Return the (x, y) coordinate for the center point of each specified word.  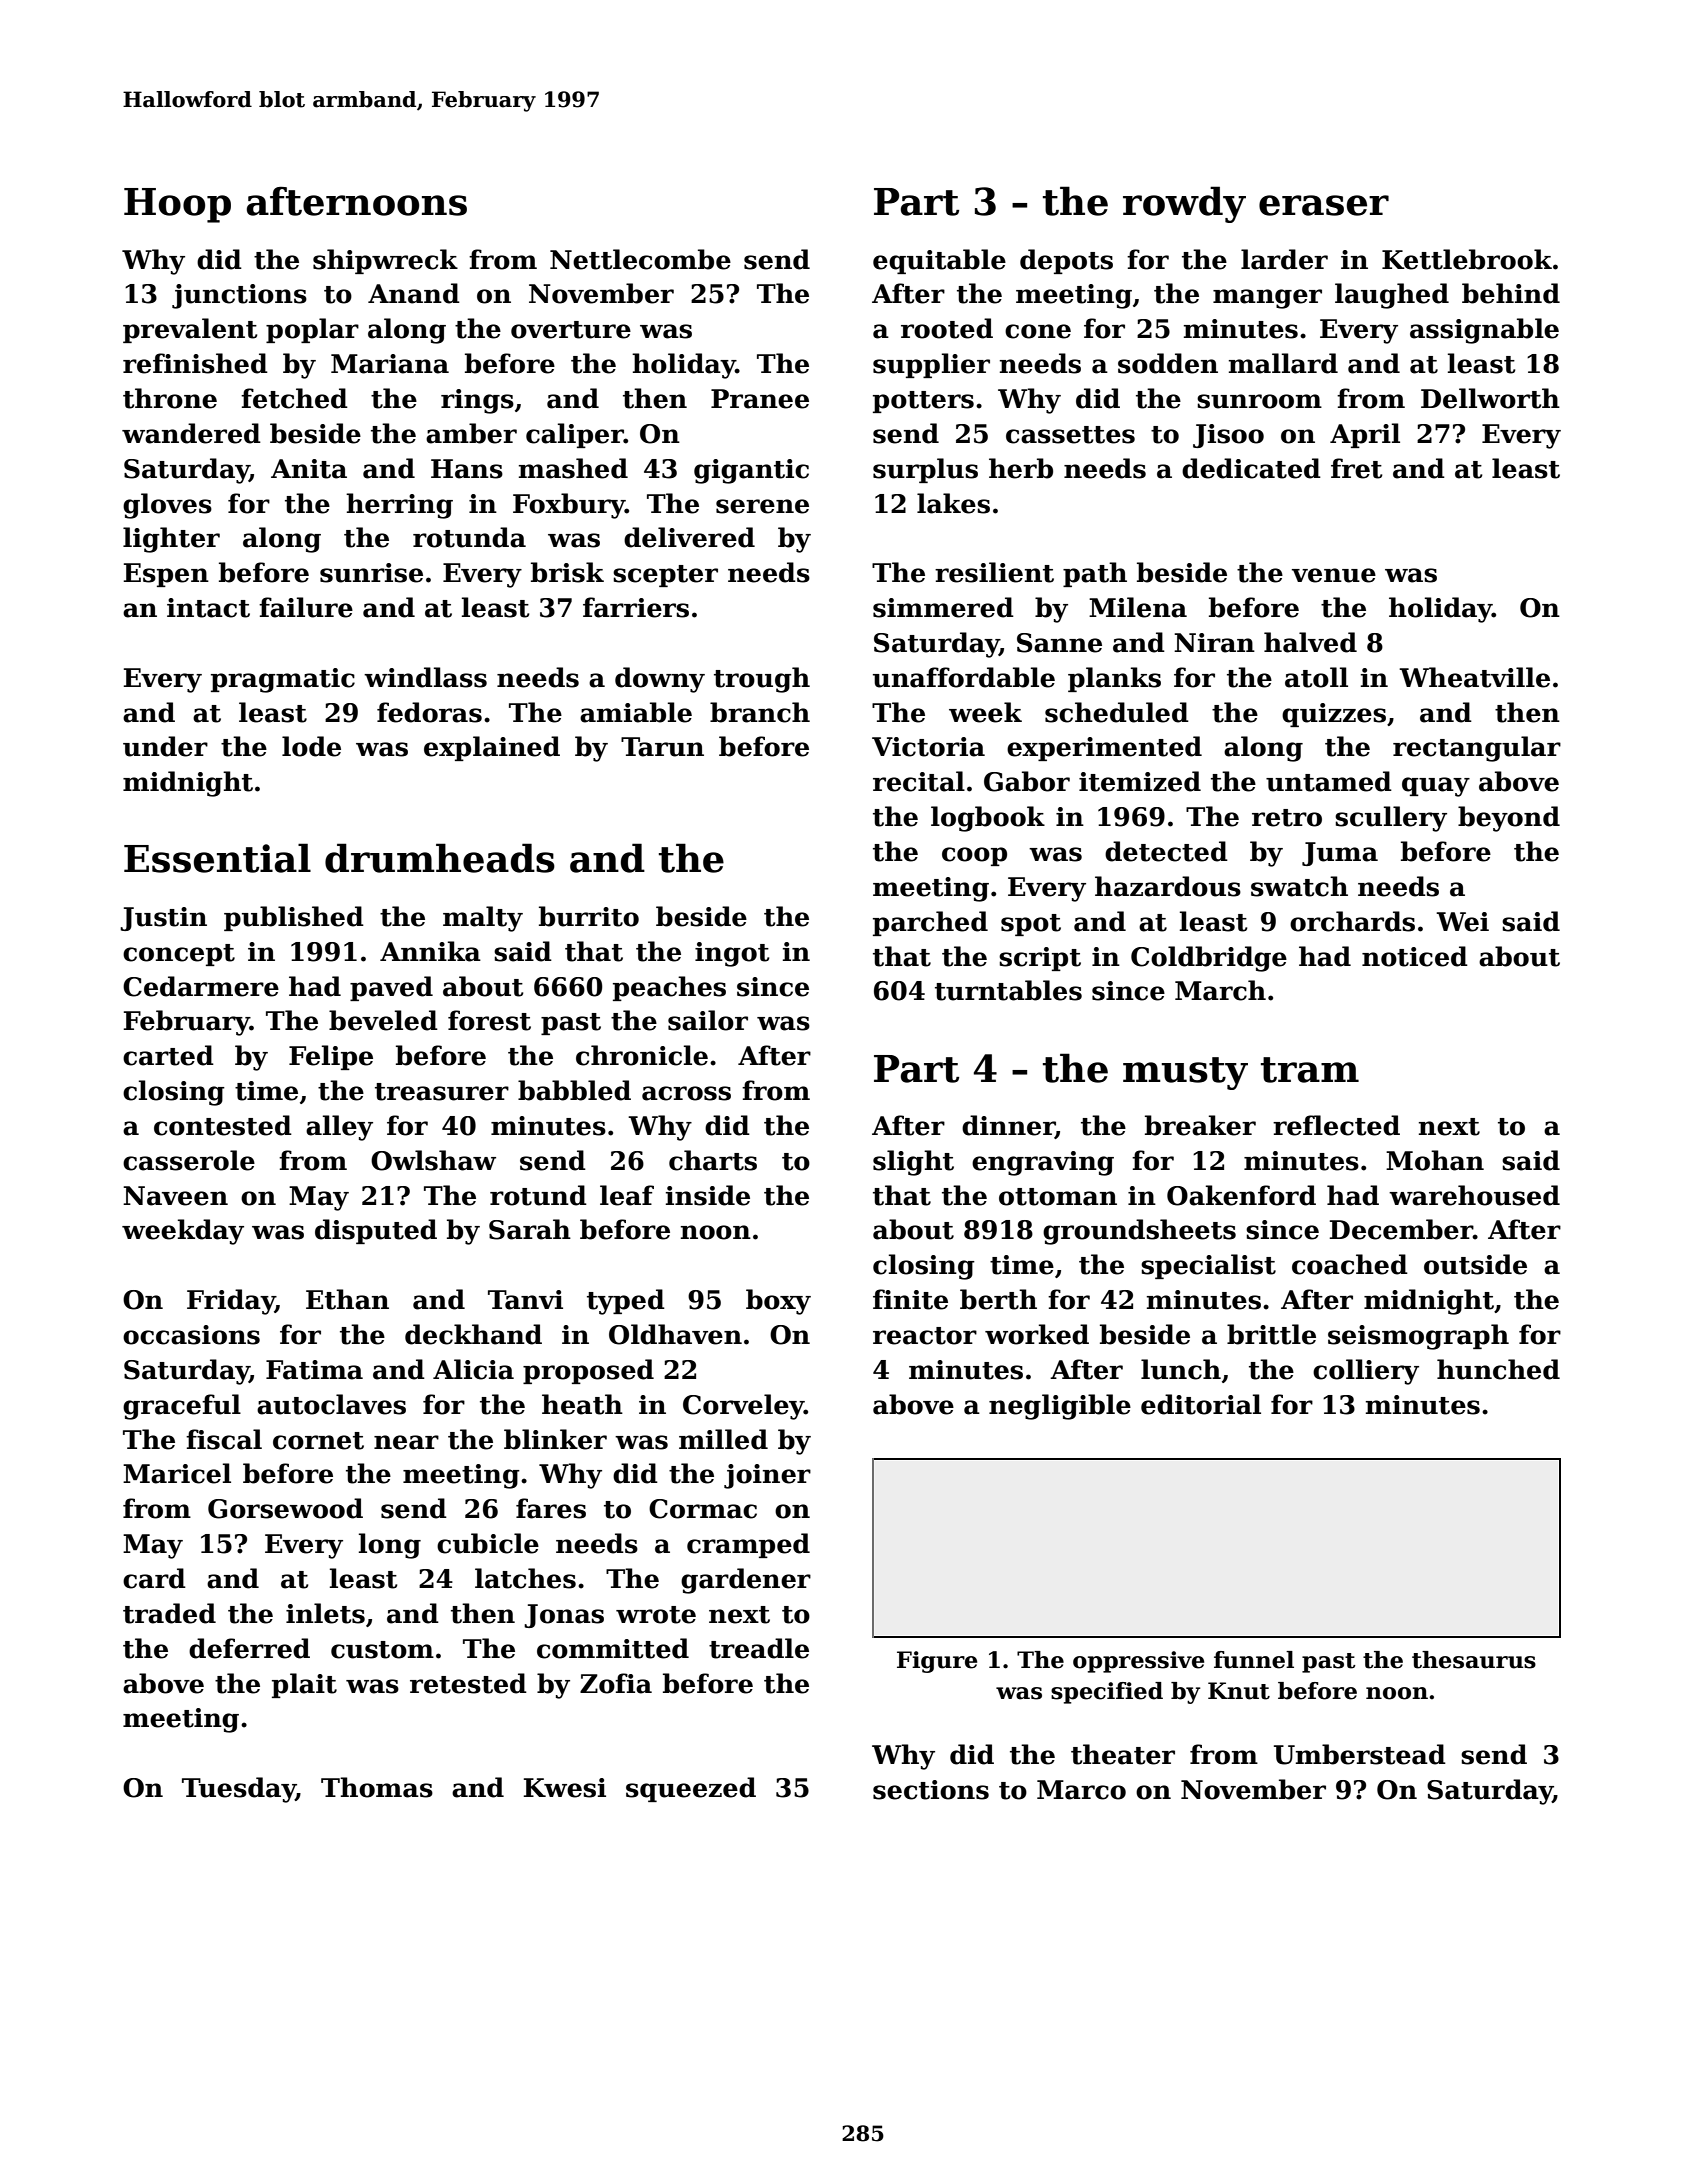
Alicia (473, 1369)
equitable (939, 261)
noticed (1415, 956)
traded (169, 1613)
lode (311, 746)
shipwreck (385, 261)
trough (762, 680)
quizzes (1334, 715)
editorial (1201, 1404)
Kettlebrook (1467, 259)
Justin (163, 919)
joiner (767, 1476)
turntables (1008, 990)
